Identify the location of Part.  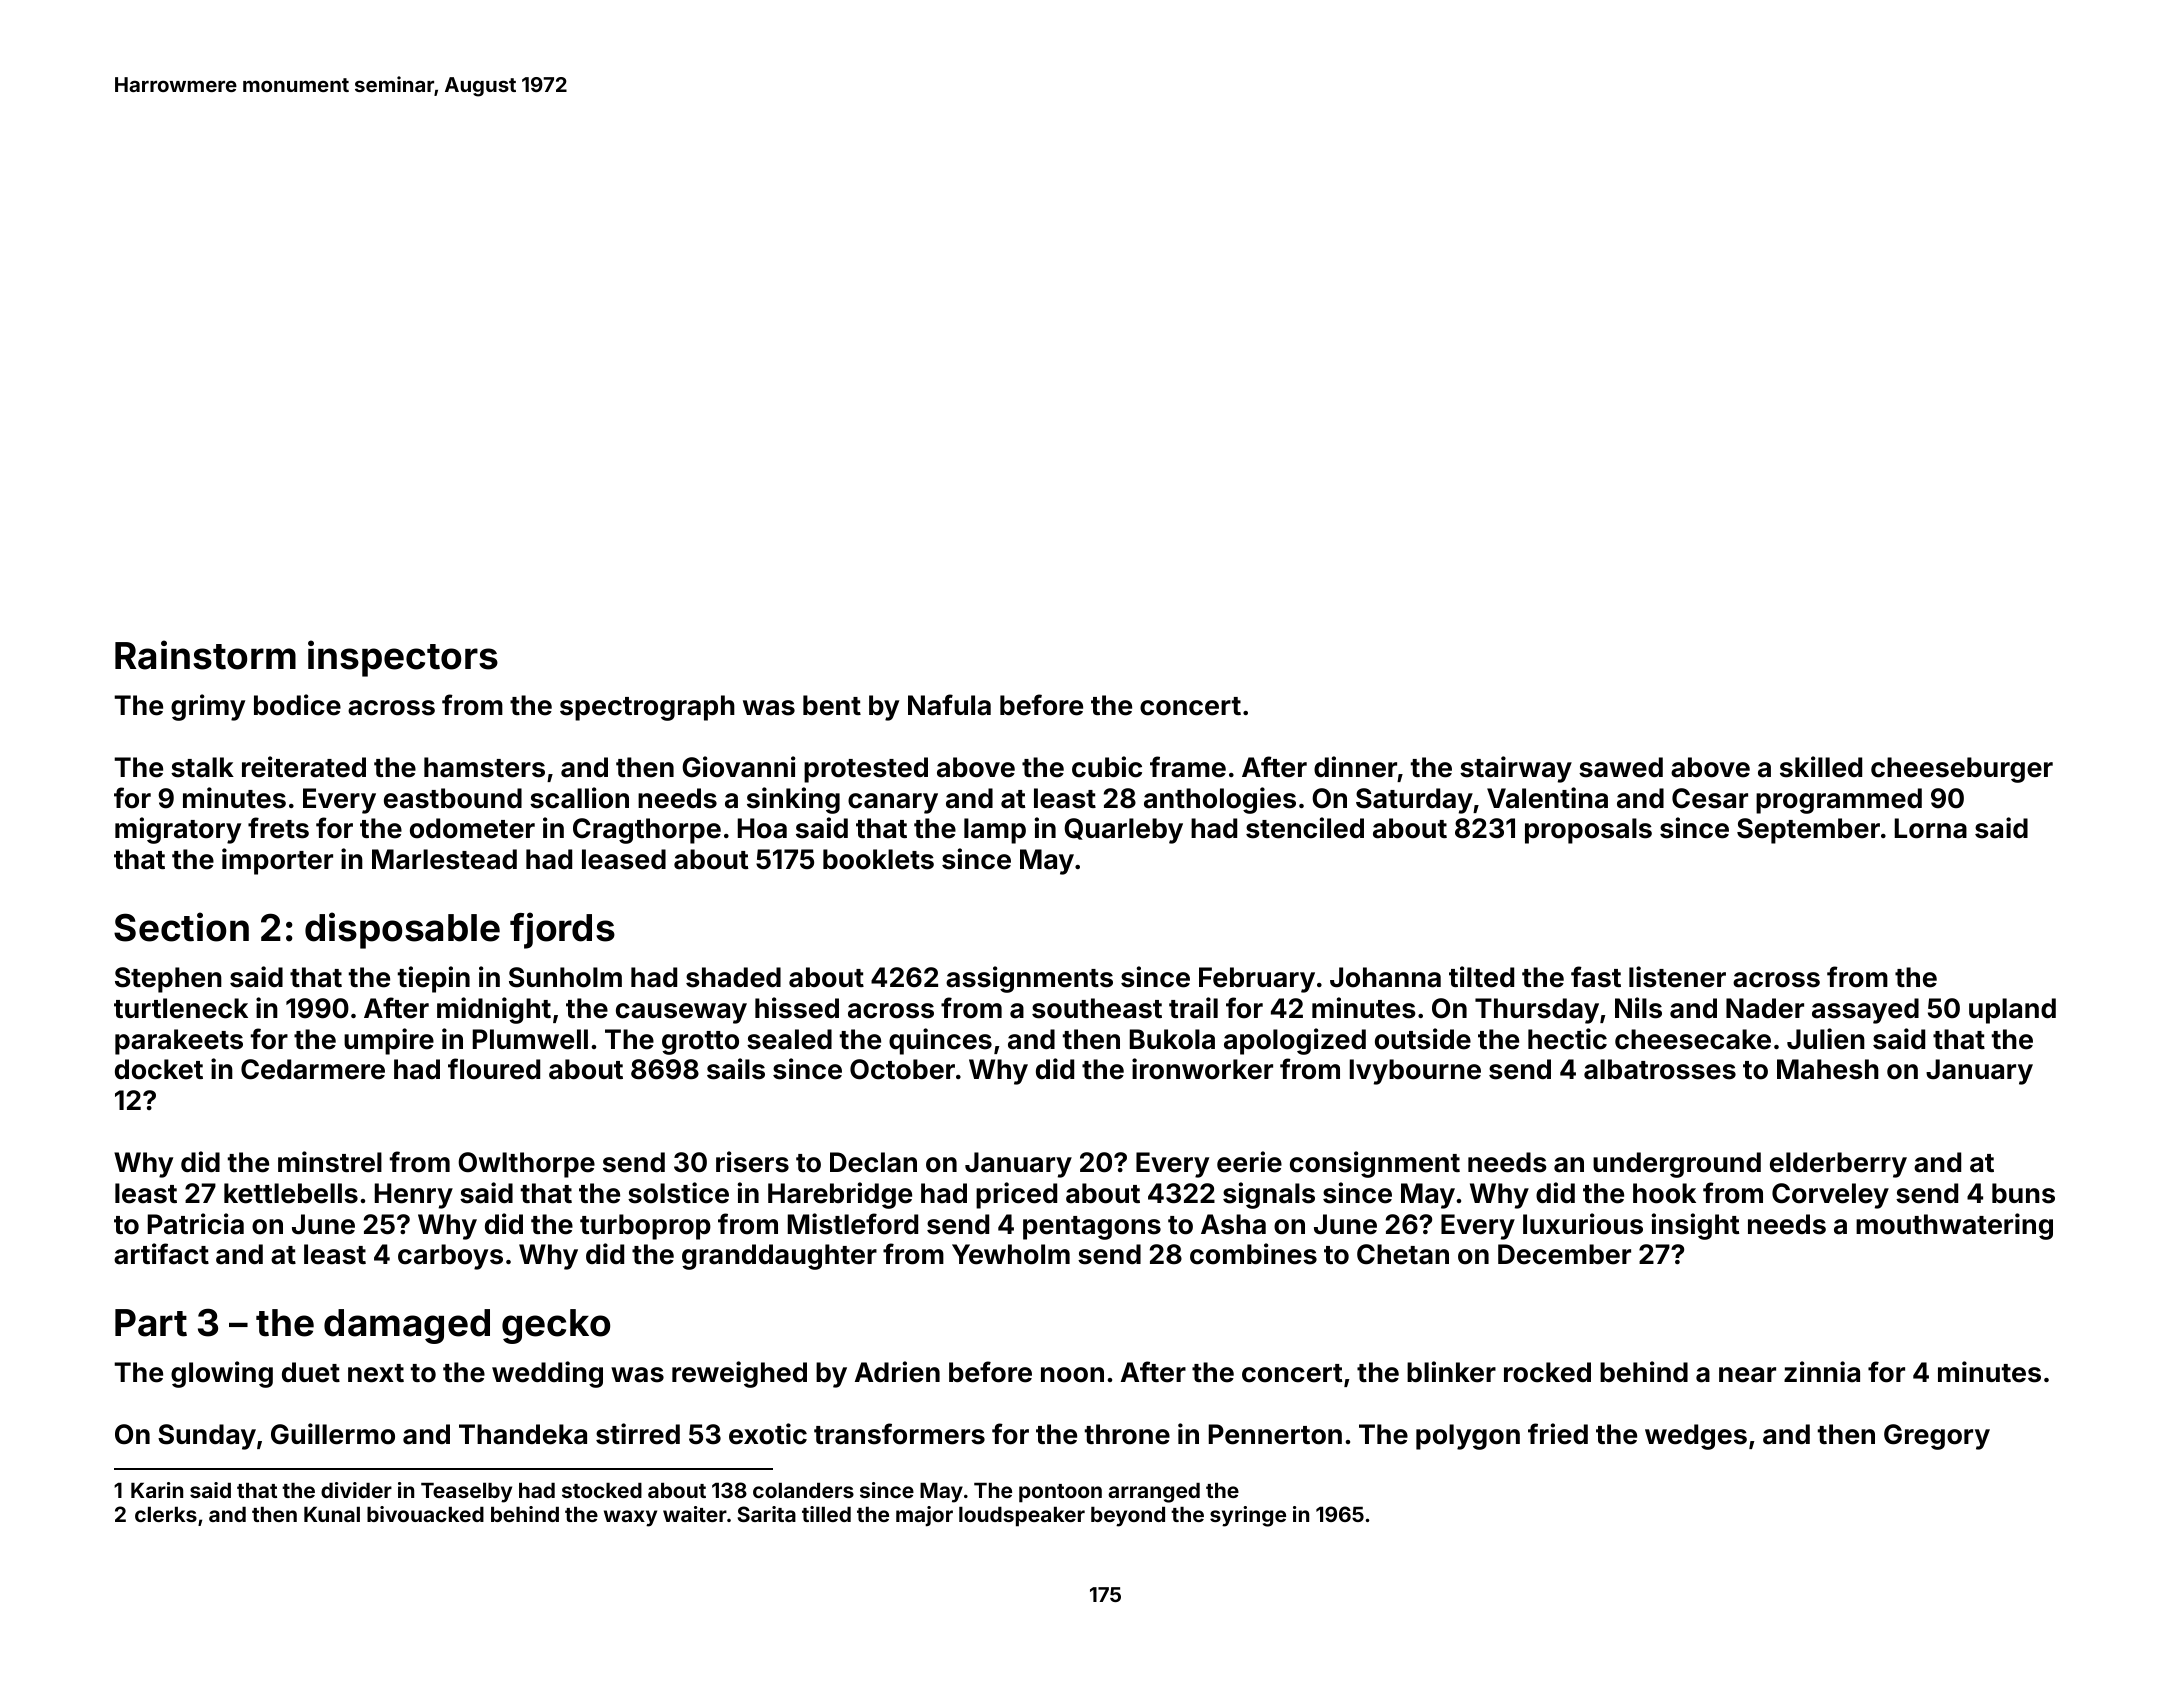
(151, 1323).
